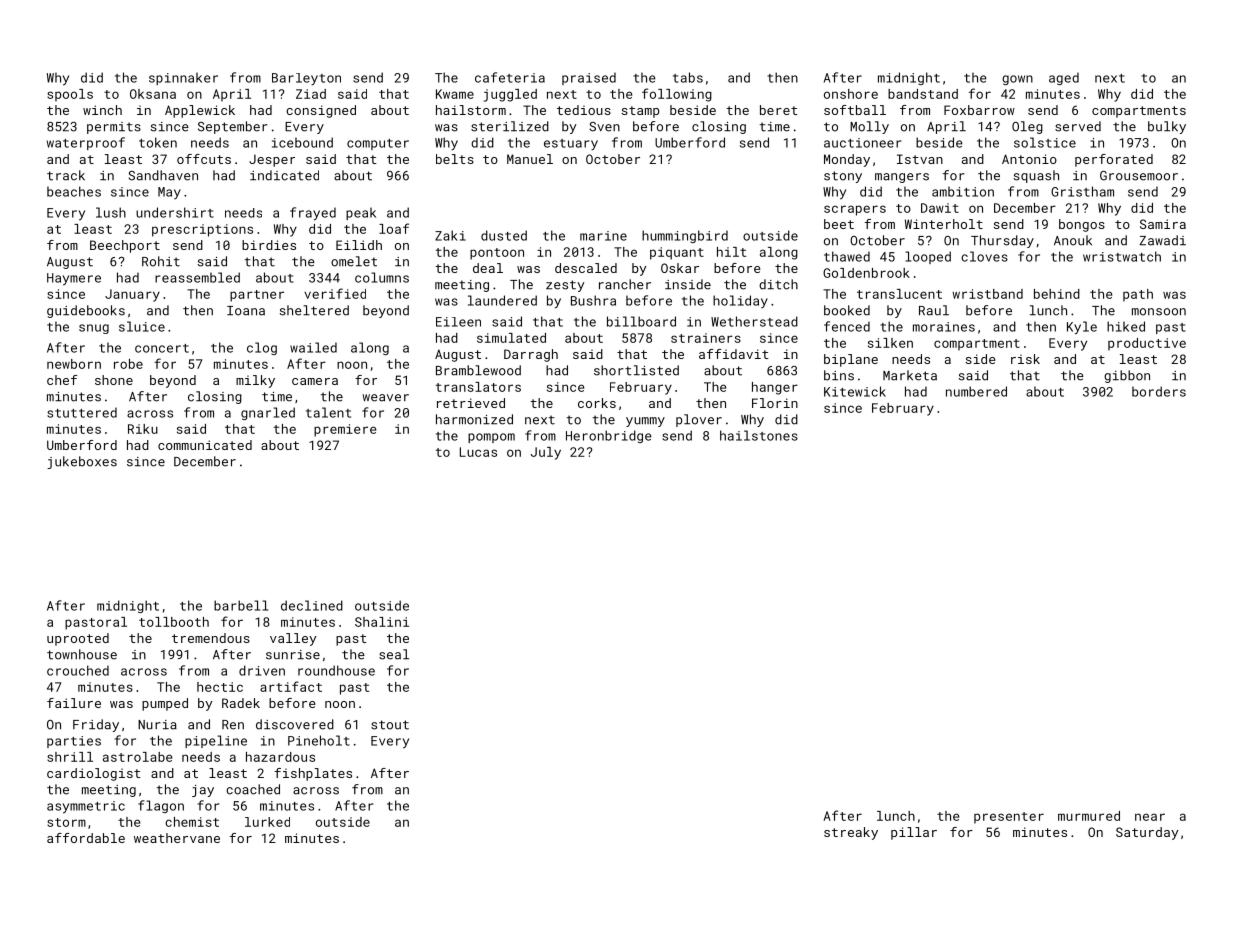 The width and height of the screenshot is (1233, 952). I want to click on barbell, so click(241, 605).
